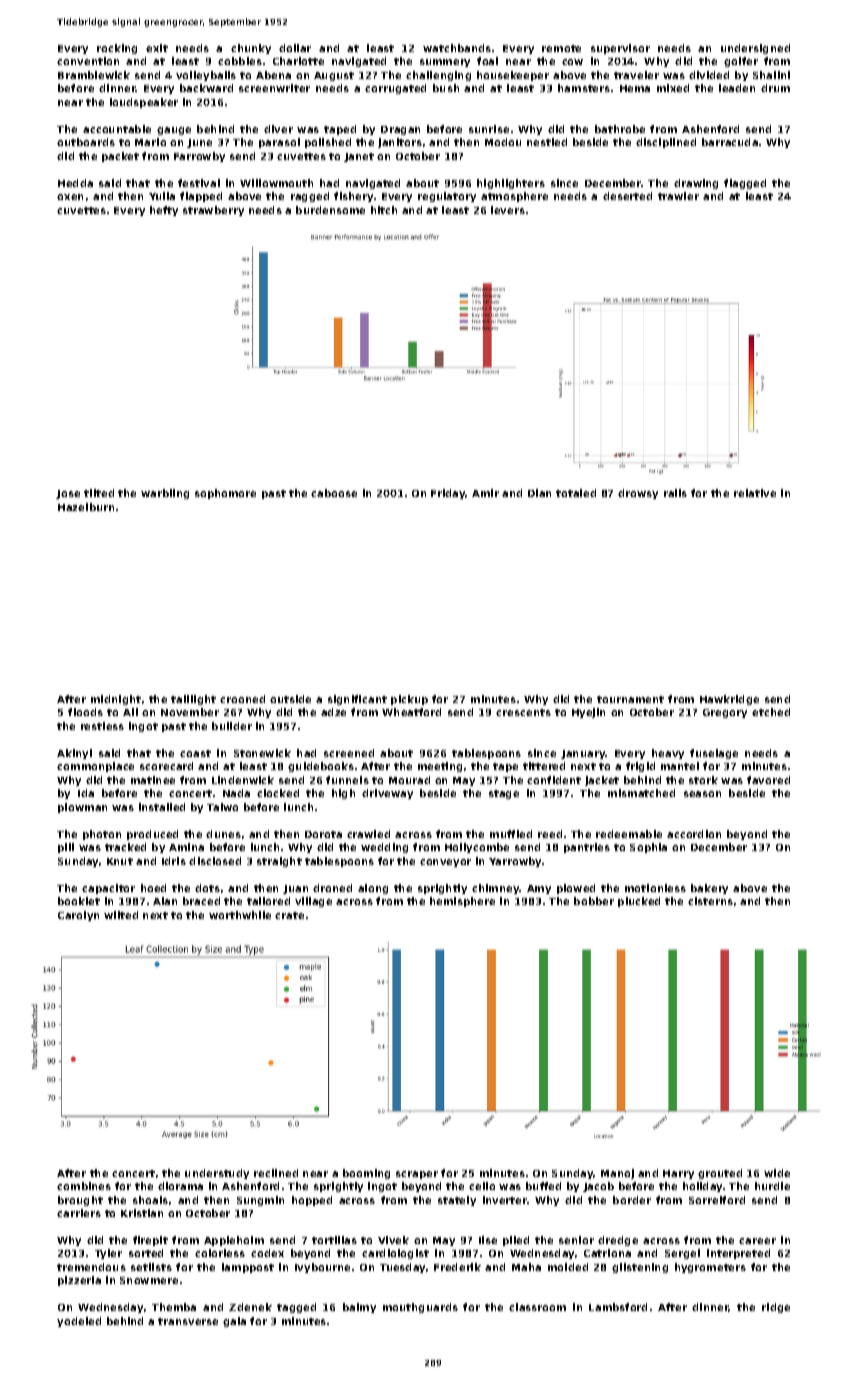 The height and width of the screenshot is (1400, 849). What do you see at coordinates (755, 493) in the screenshot?
I see `relative` at bounding box center [755, 493].
